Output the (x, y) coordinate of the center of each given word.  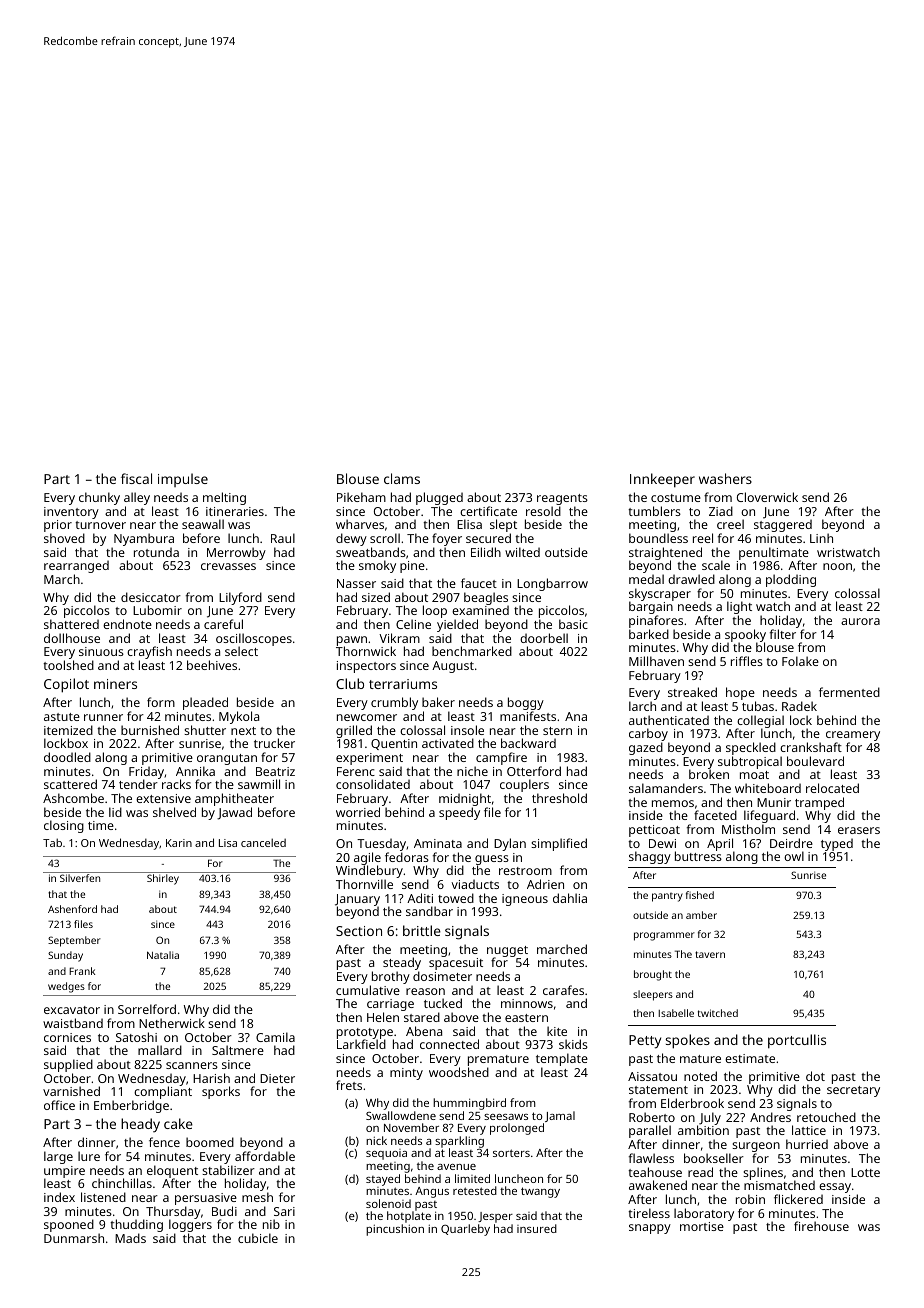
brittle (422, 930)
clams (402, 478)
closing (64, 826)
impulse (183, 480)
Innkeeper (662, 480)
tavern (710, 954)
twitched (718, 1013)
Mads (130, 1238)
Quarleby (465, 1230)
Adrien (545, 884)
